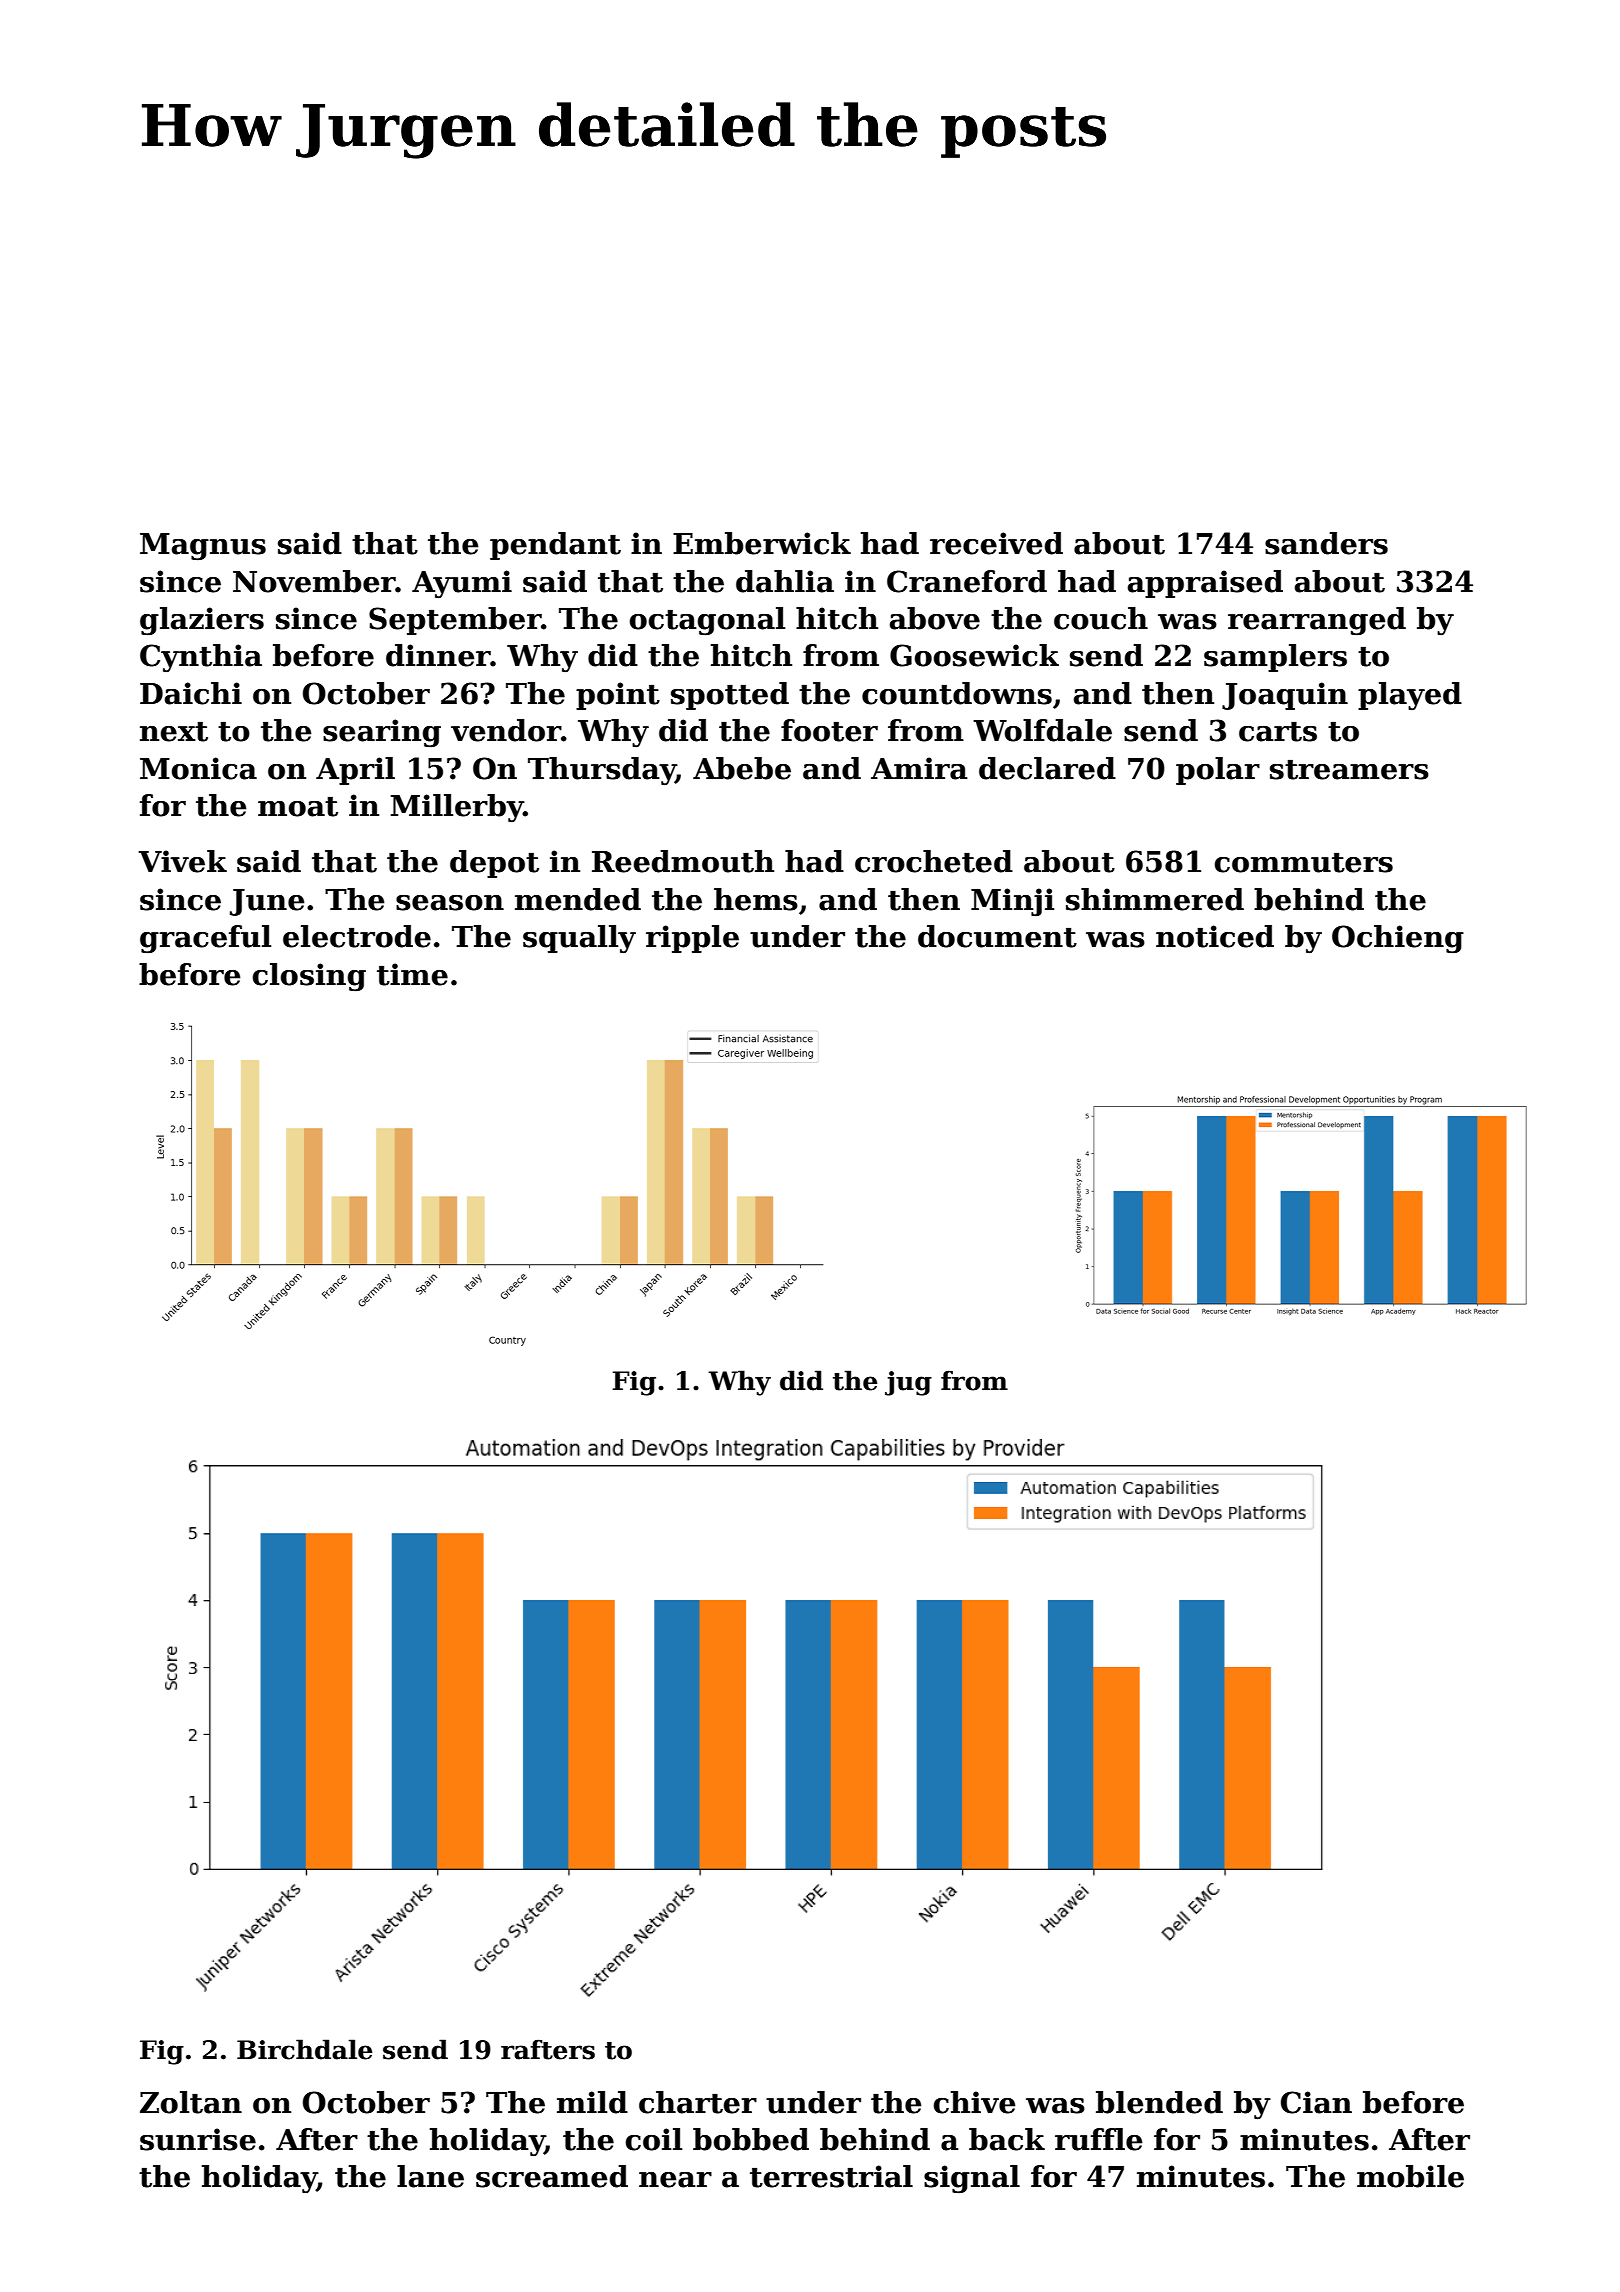 This screenshot has height=2292, width=1620. I want to click on terrestrial, so click(831, 2176).
